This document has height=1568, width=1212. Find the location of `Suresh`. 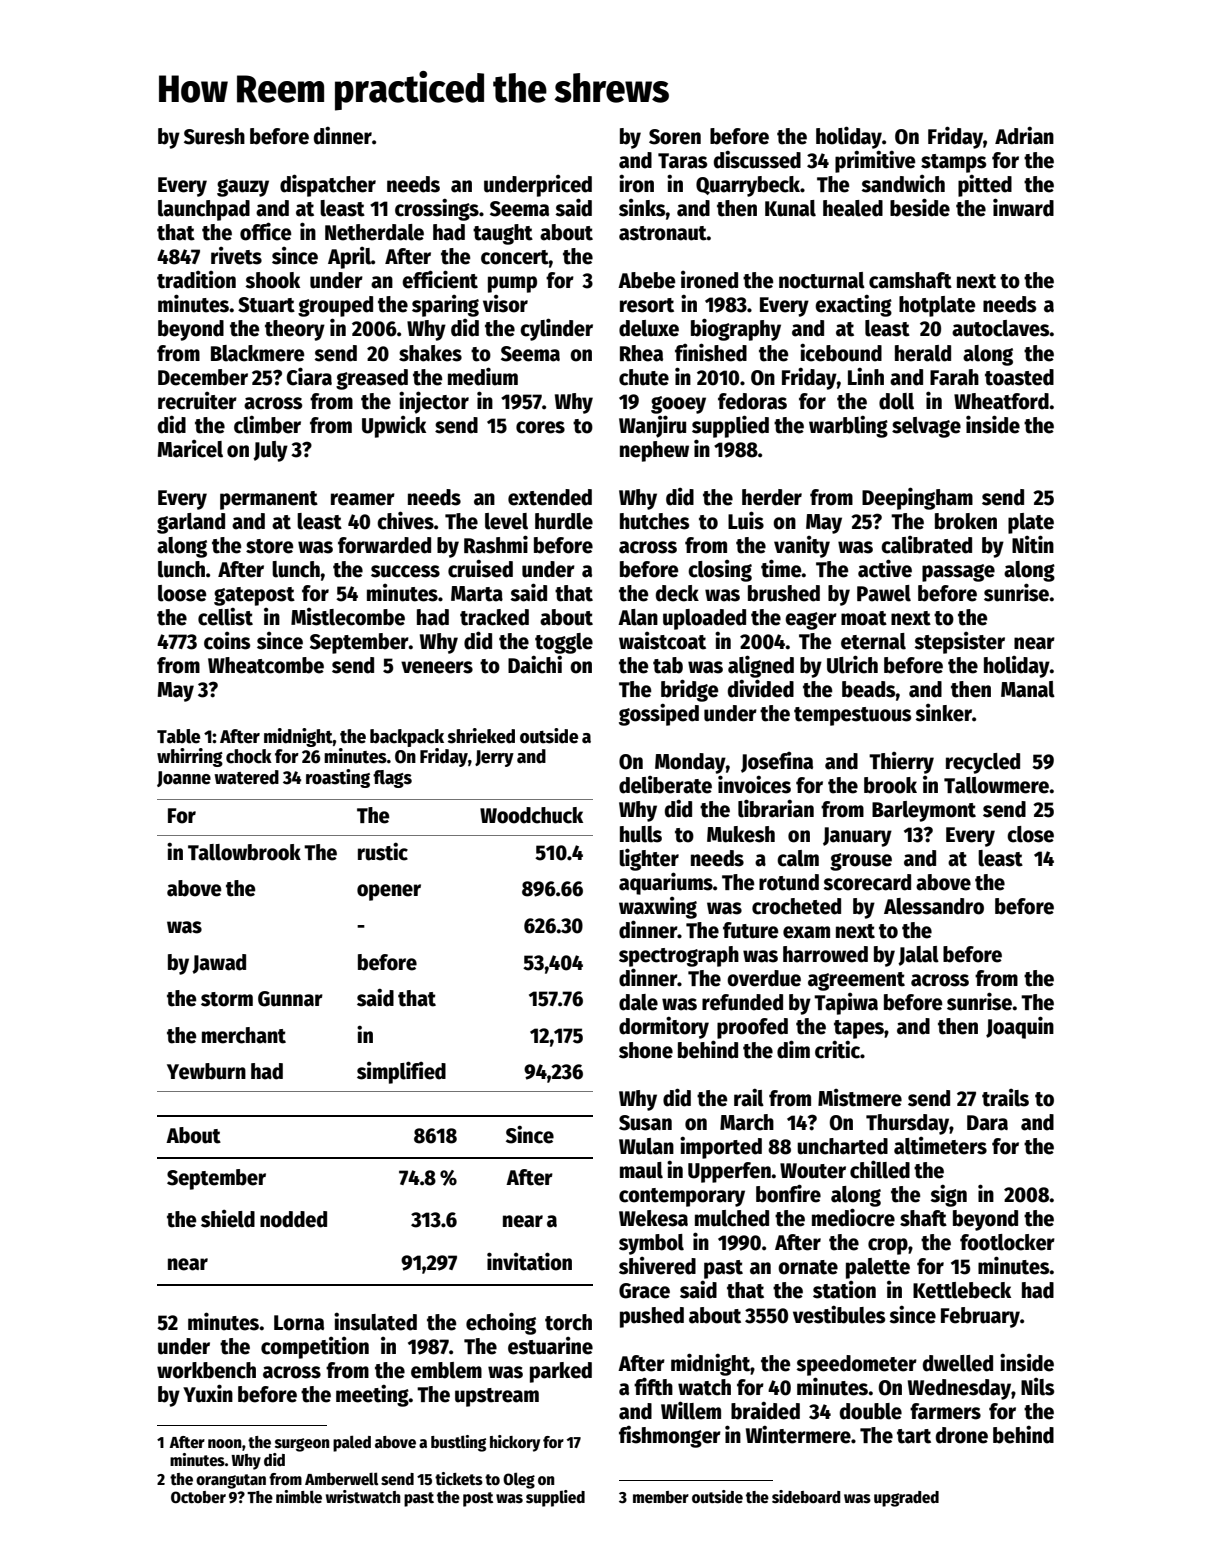

Suresh is located at coordinates (214, 136).
